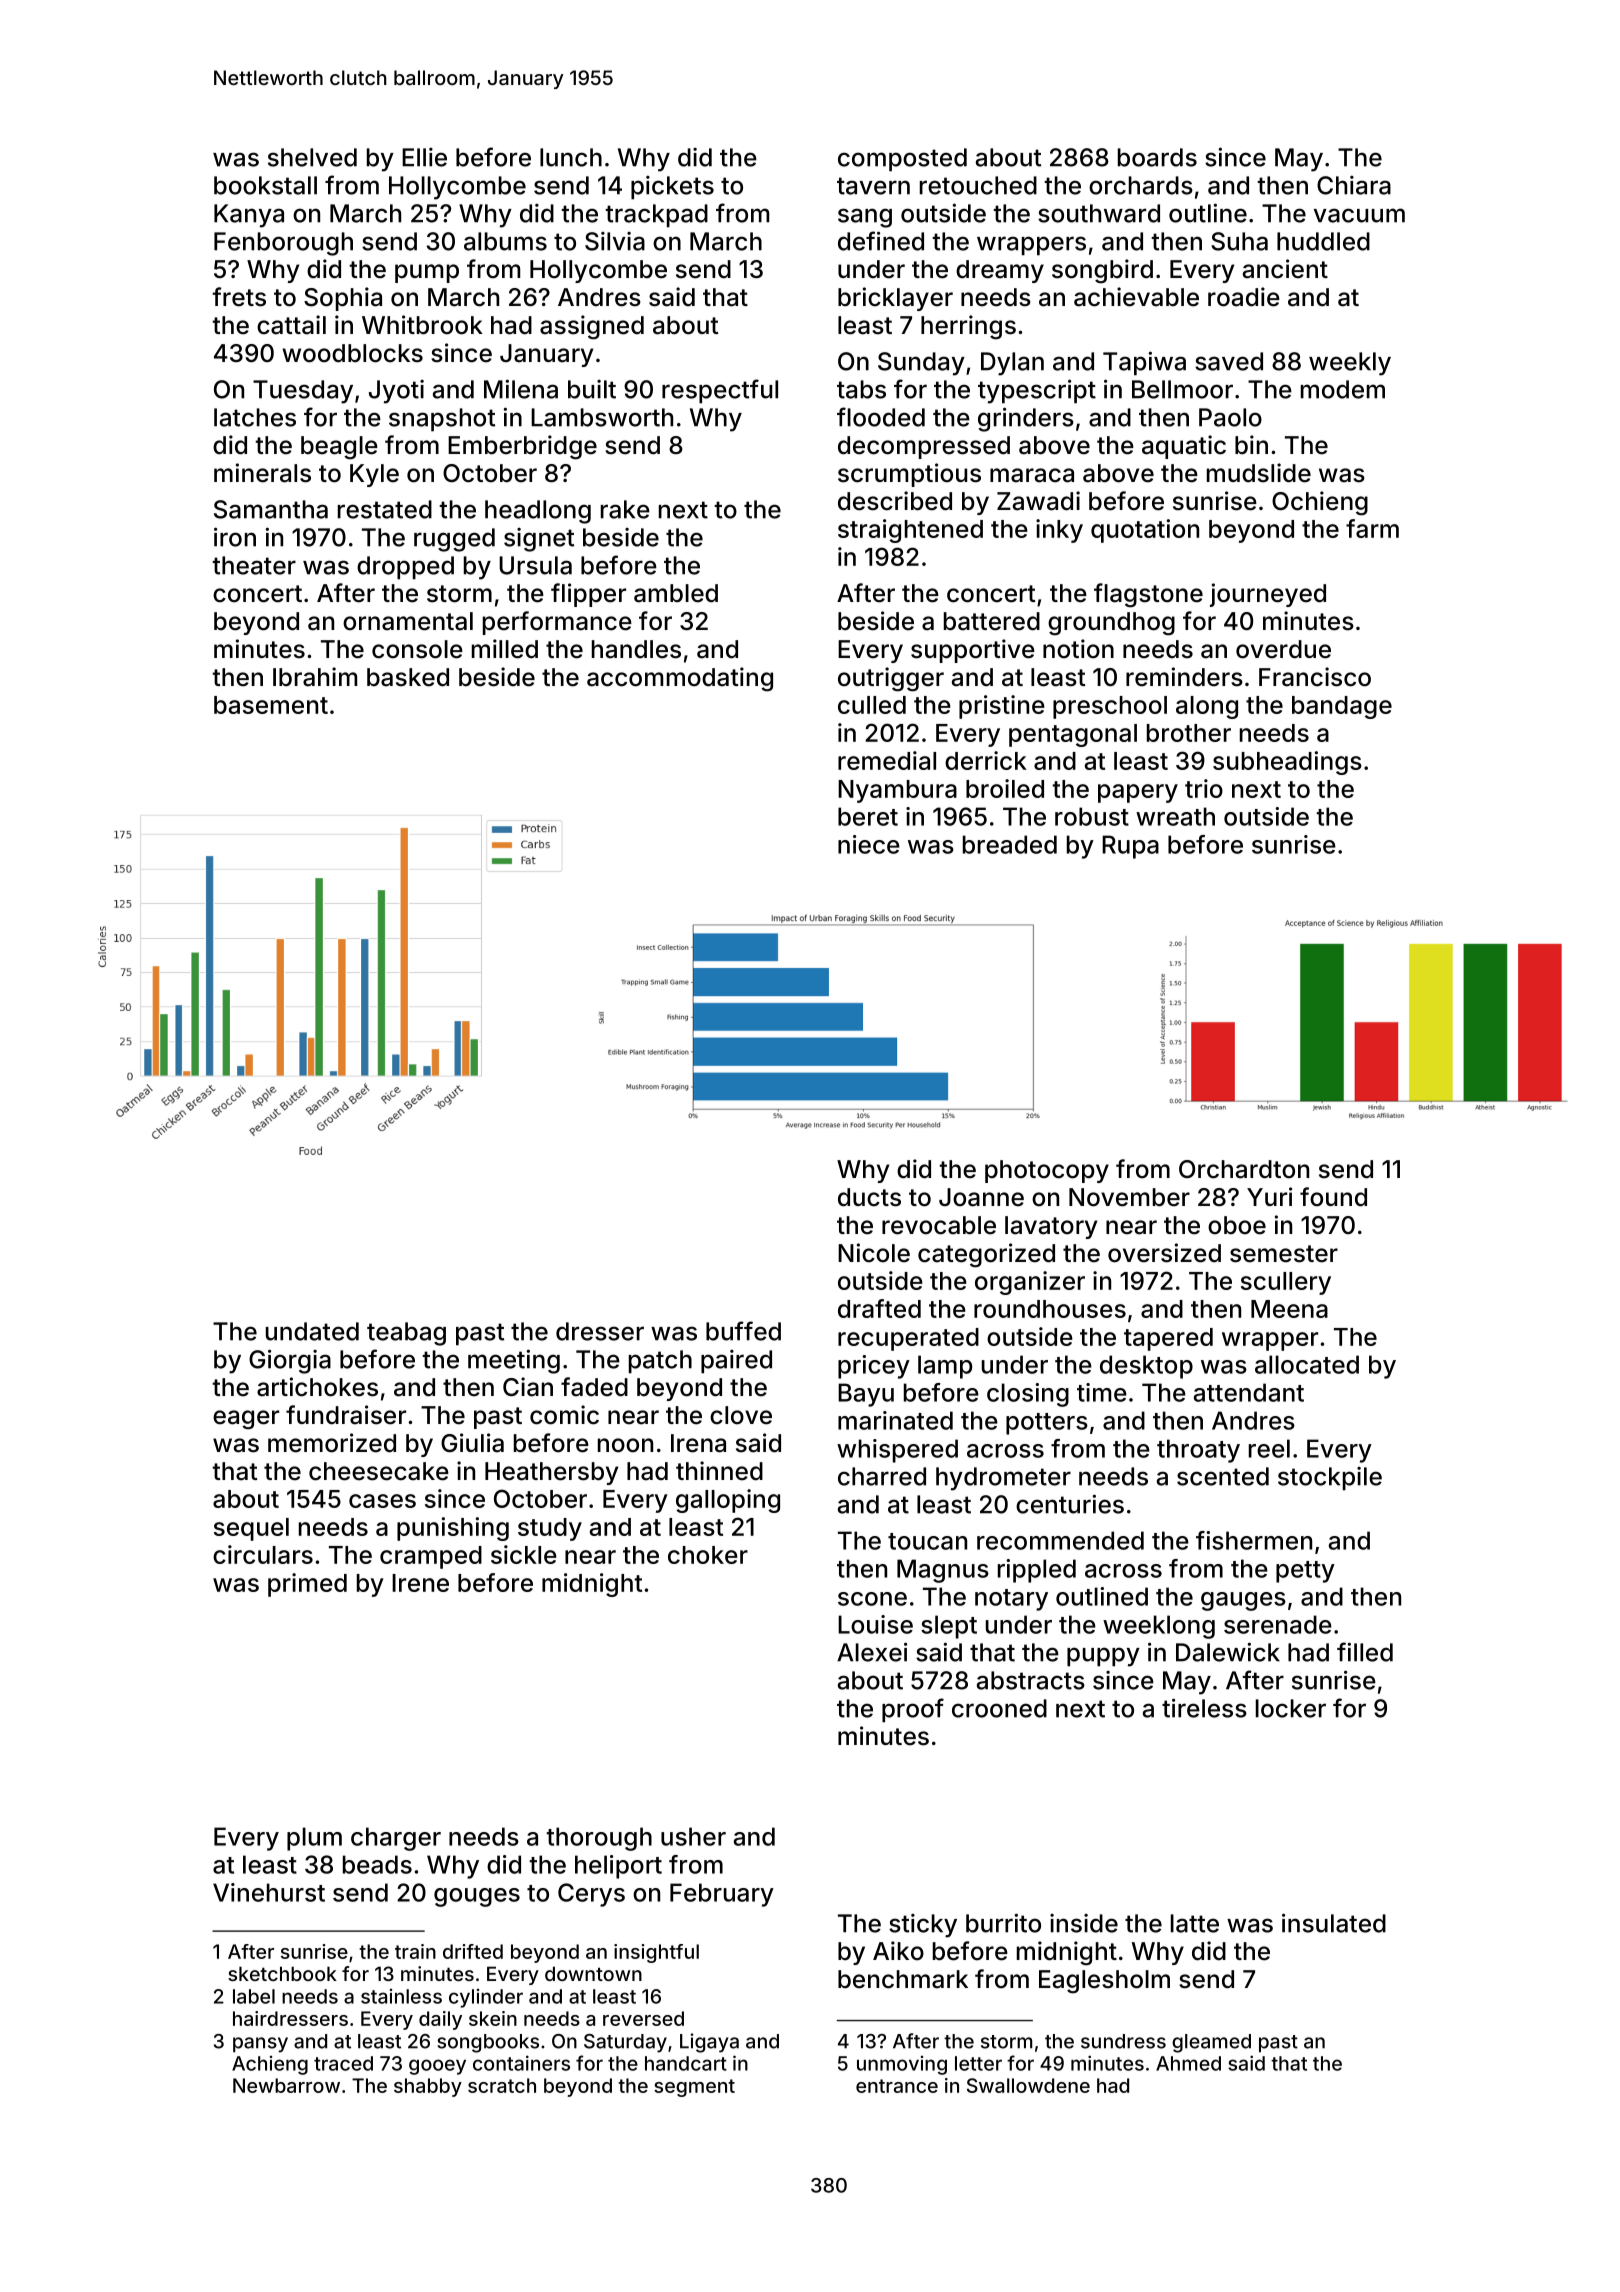 The width and height of the document is (1620, 2292). What do you see at coordinates (1354, 185) in the document?
I see `Chiara` at bounding box center [1354, 185].
